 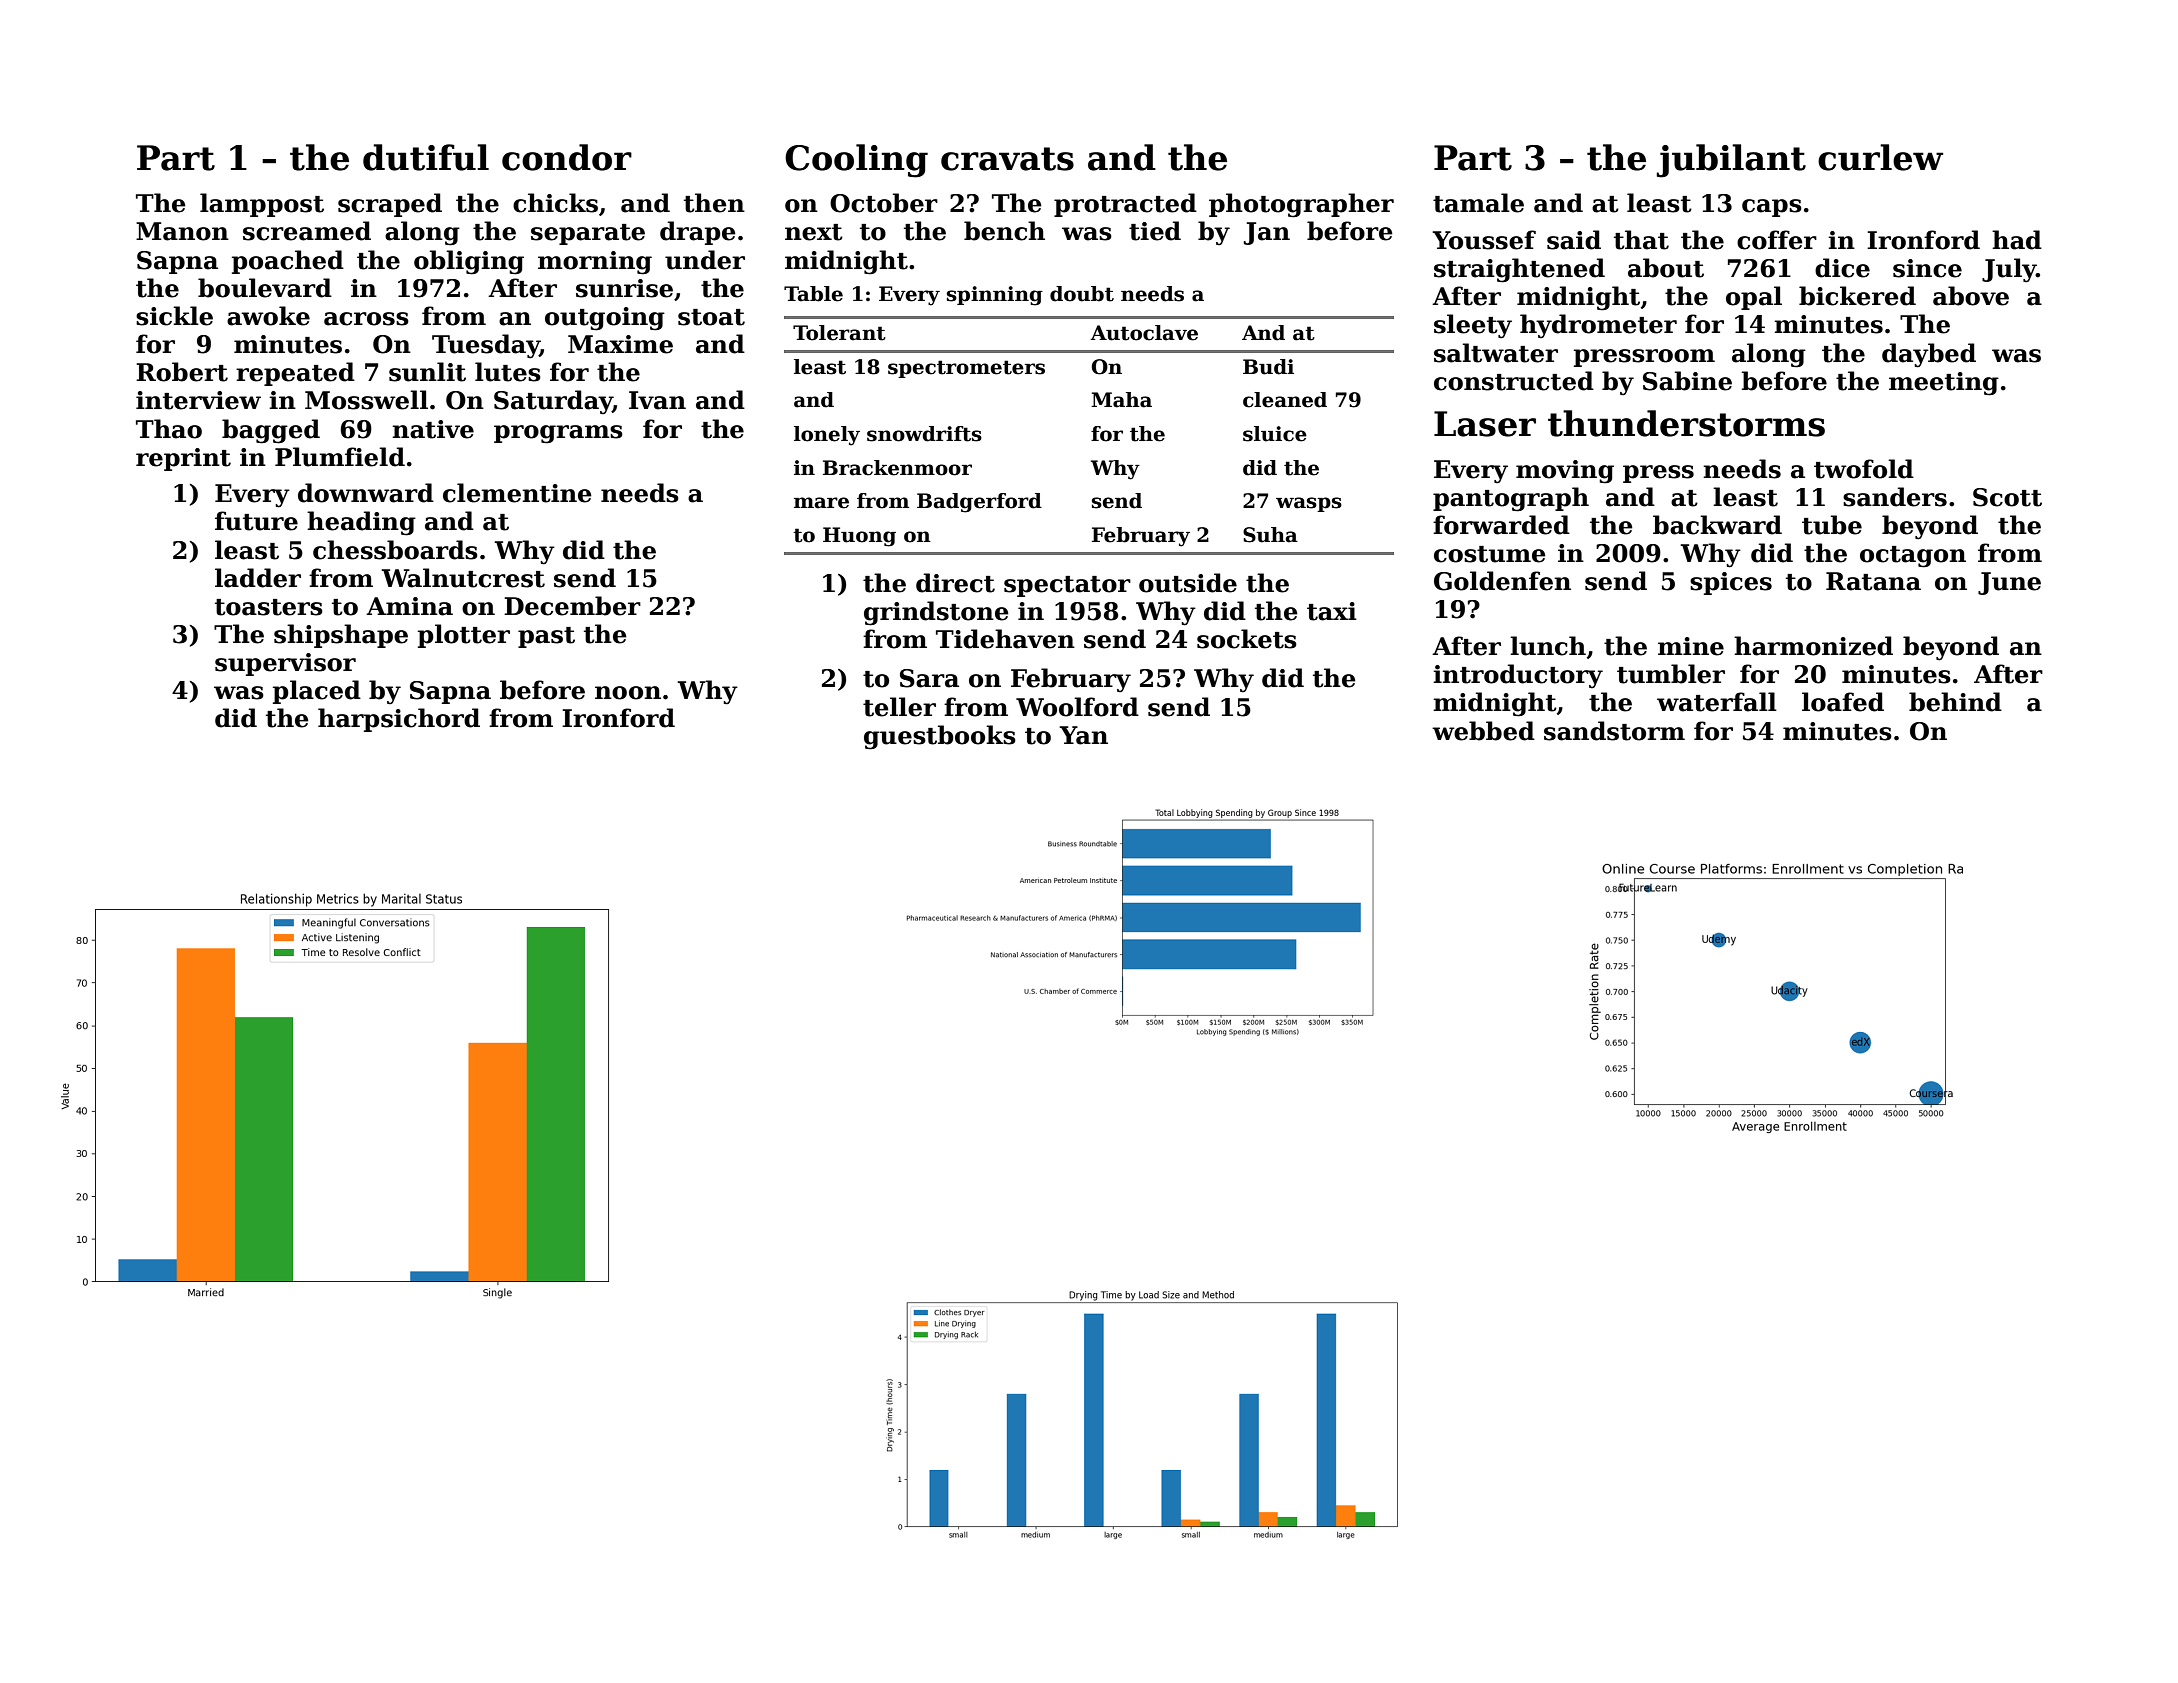 I want to click on Cooling, so click(x=856, y=161).
